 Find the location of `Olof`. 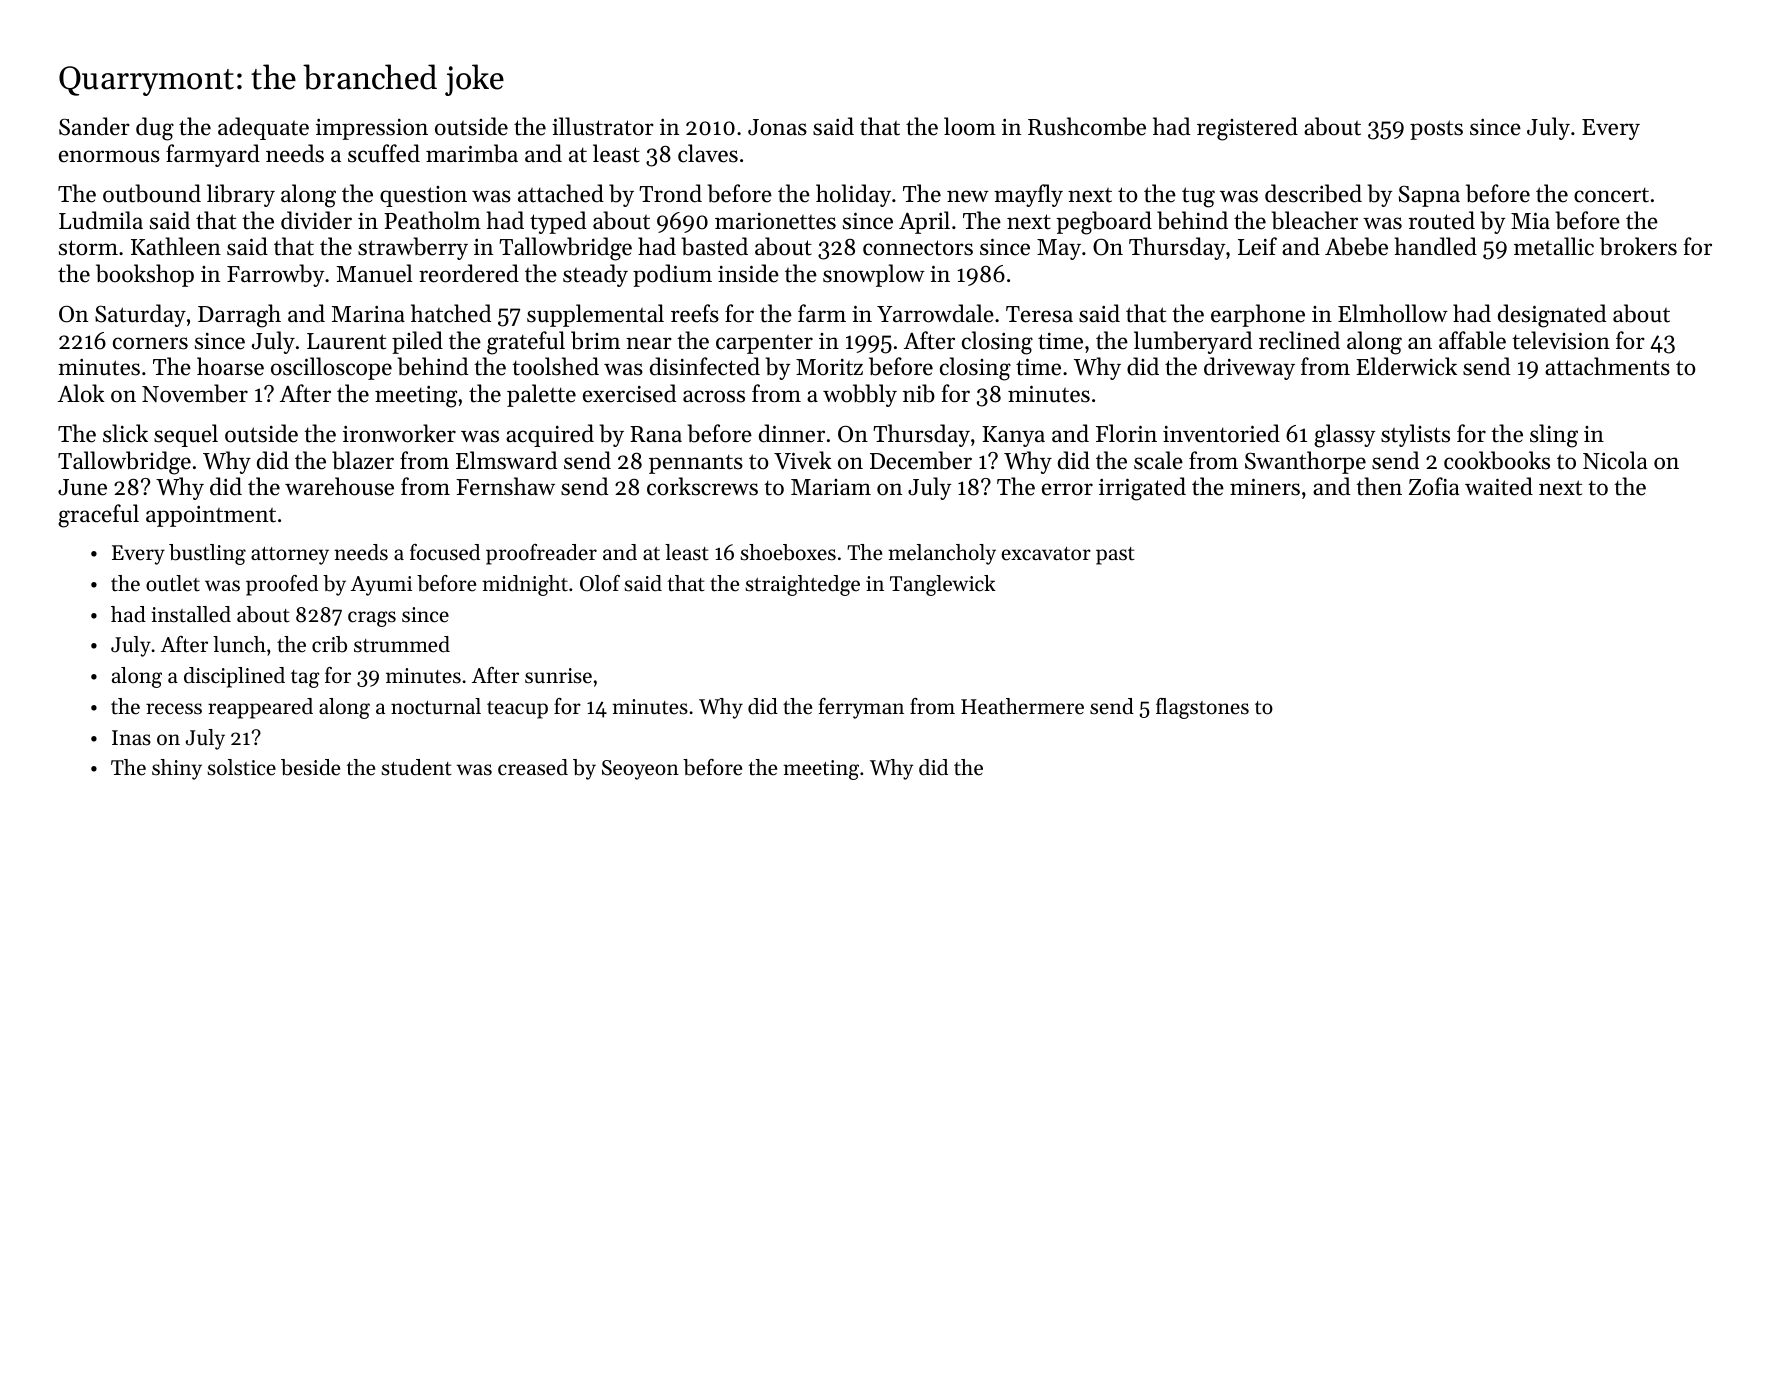

Olof is located at coordinates (600, 583).
